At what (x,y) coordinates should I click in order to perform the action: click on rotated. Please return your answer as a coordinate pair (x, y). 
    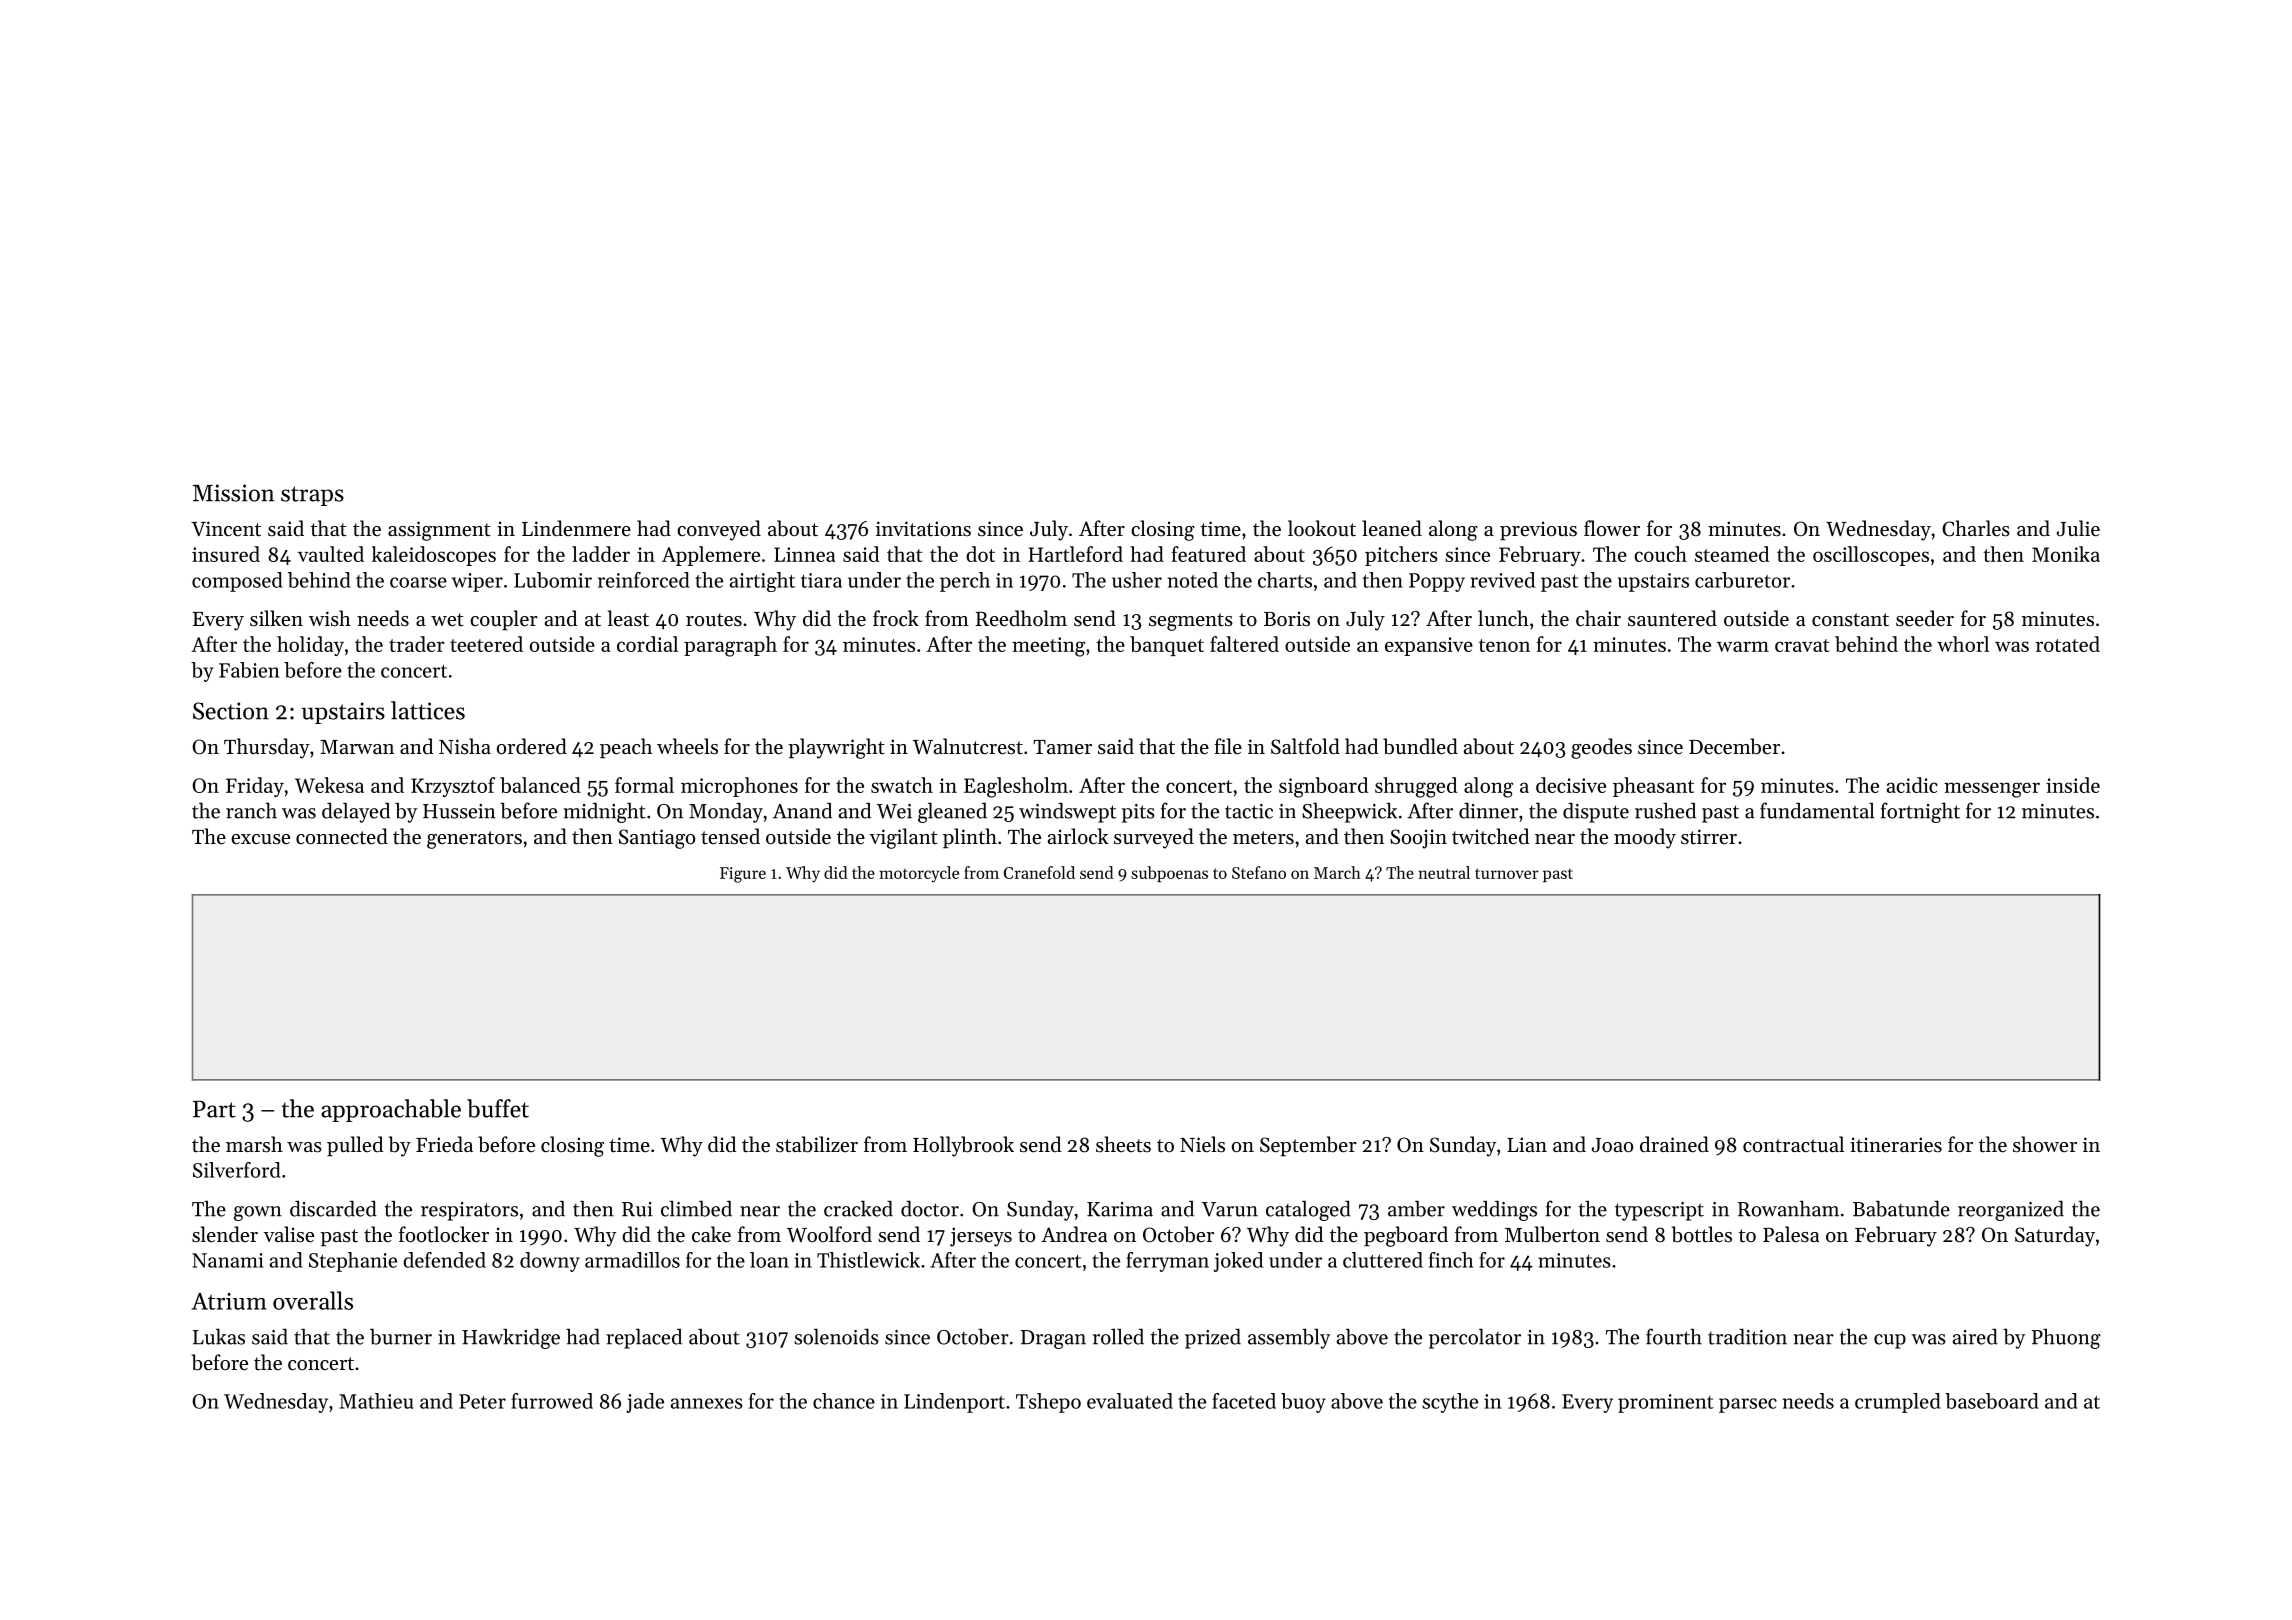
    Looking at the image, I should click on (2068, 644).
